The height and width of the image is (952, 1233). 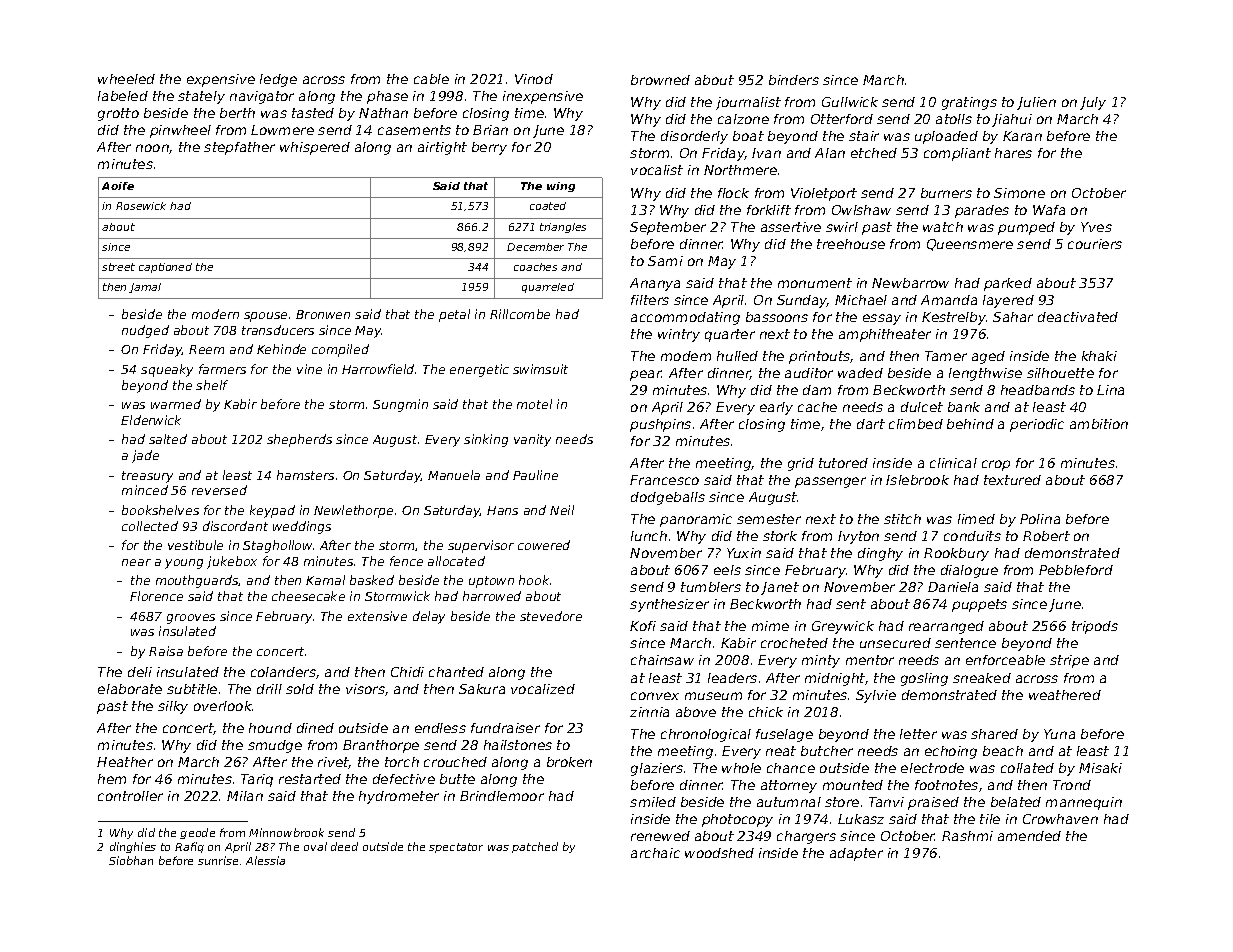 What do you see at coordinates (112, 779) in the image?
I see `hem` at bounding box center [112, 779].
